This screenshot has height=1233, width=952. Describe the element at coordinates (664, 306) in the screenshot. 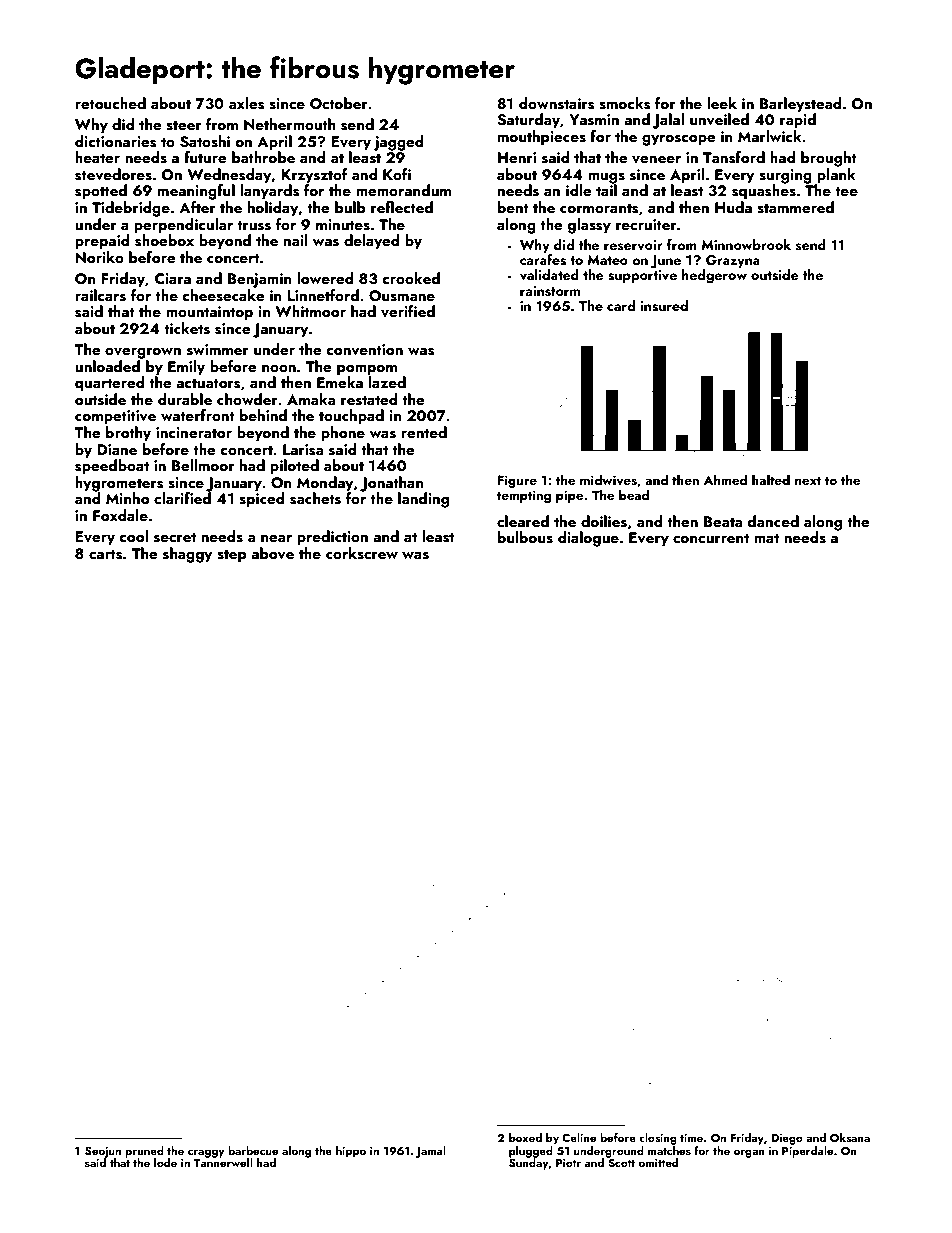

I see `insured` at that location.
